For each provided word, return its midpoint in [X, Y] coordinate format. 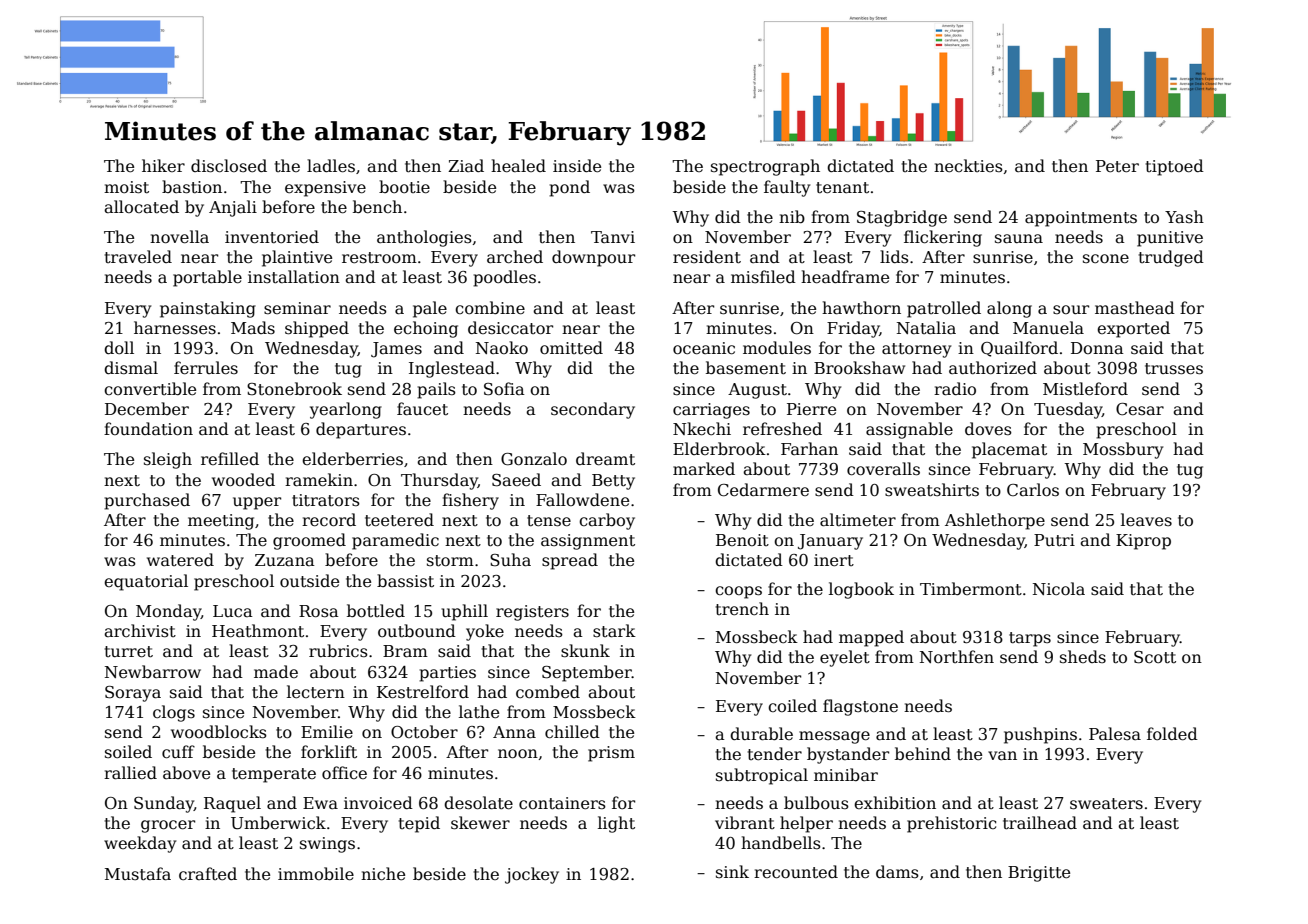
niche [383, 874]
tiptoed [1175, 167]
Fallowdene [582, 500]
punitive [1170, 239]
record [329, 520]
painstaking [208, 309]
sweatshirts [932, 490]
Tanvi [613, 237]
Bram [405, 651]
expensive [325, 189]
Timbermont [971, 588]
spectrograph [765, 167]
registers [532, 613]
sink [732, 871]
